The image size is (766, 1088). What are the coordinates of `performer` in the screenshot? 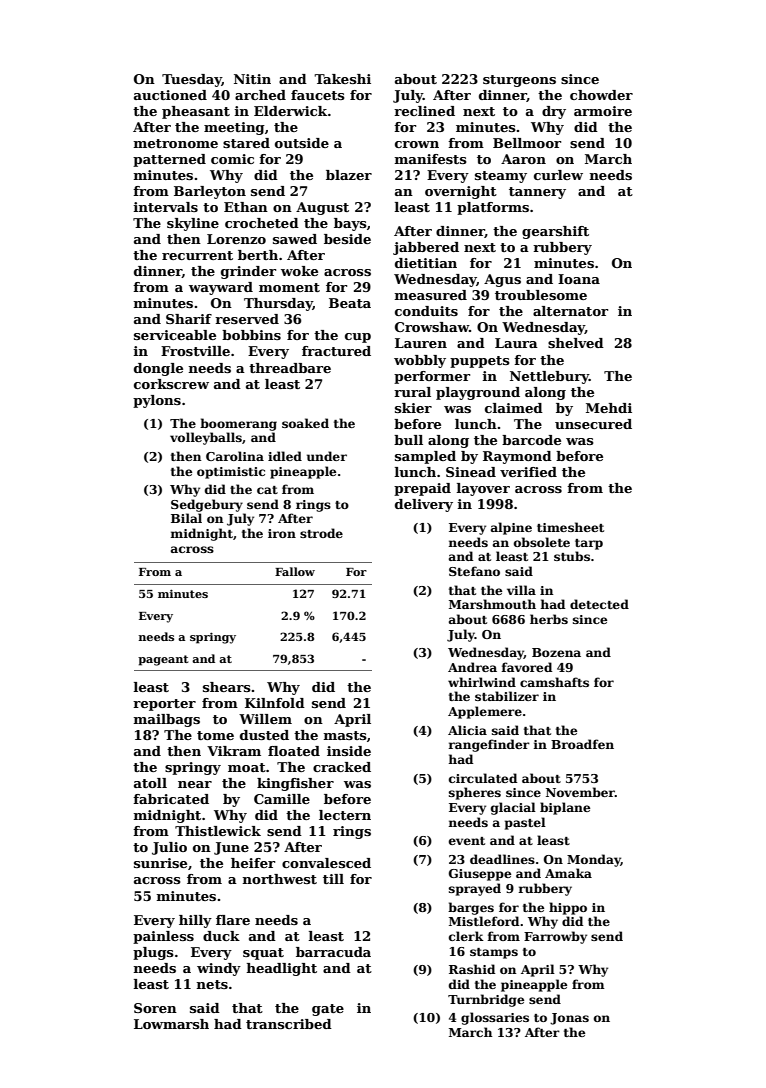 It's located at (432, 377).
